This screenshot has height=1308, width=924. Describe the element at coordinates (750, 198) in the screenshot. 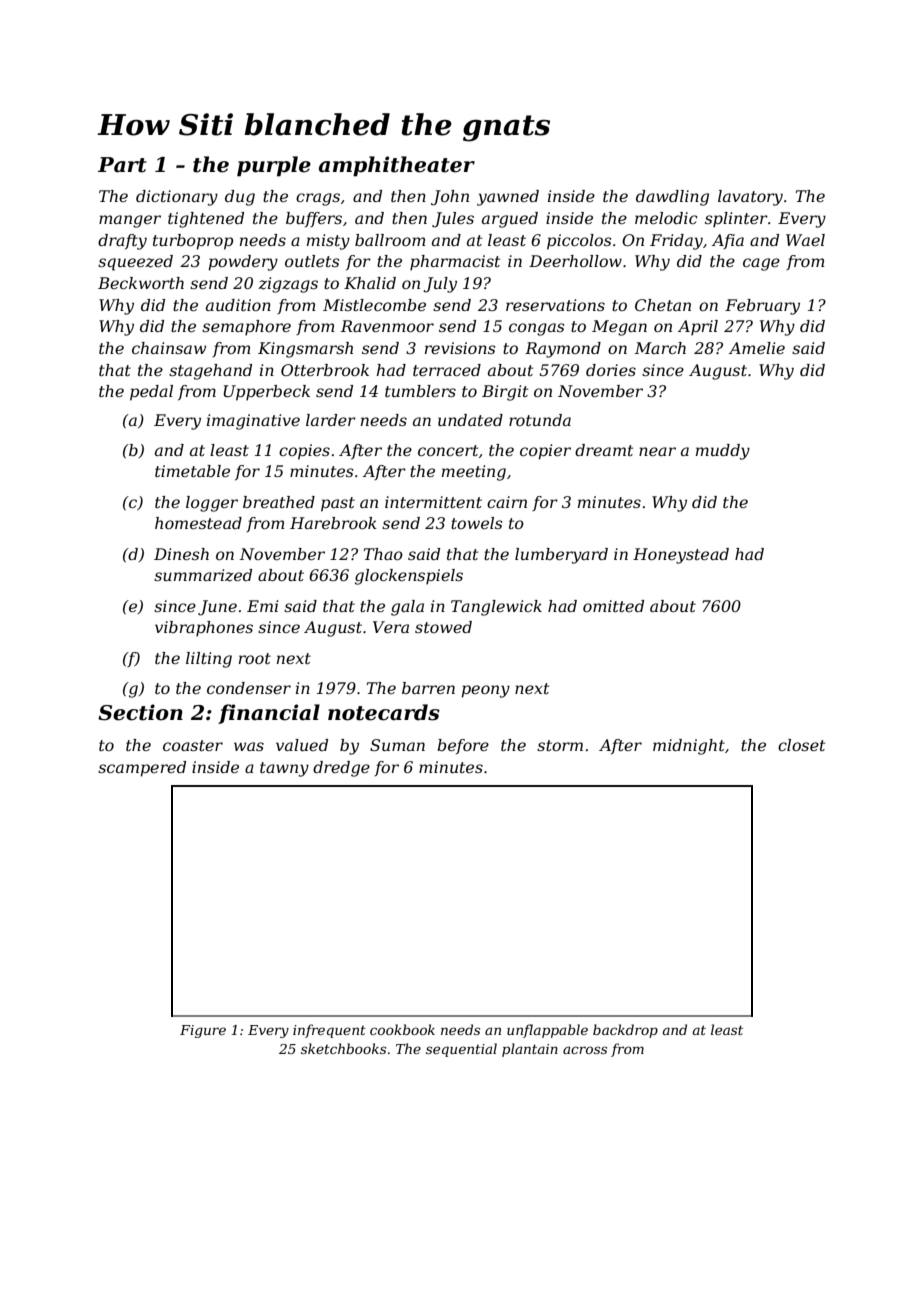

I see `lavatory` at that location.
